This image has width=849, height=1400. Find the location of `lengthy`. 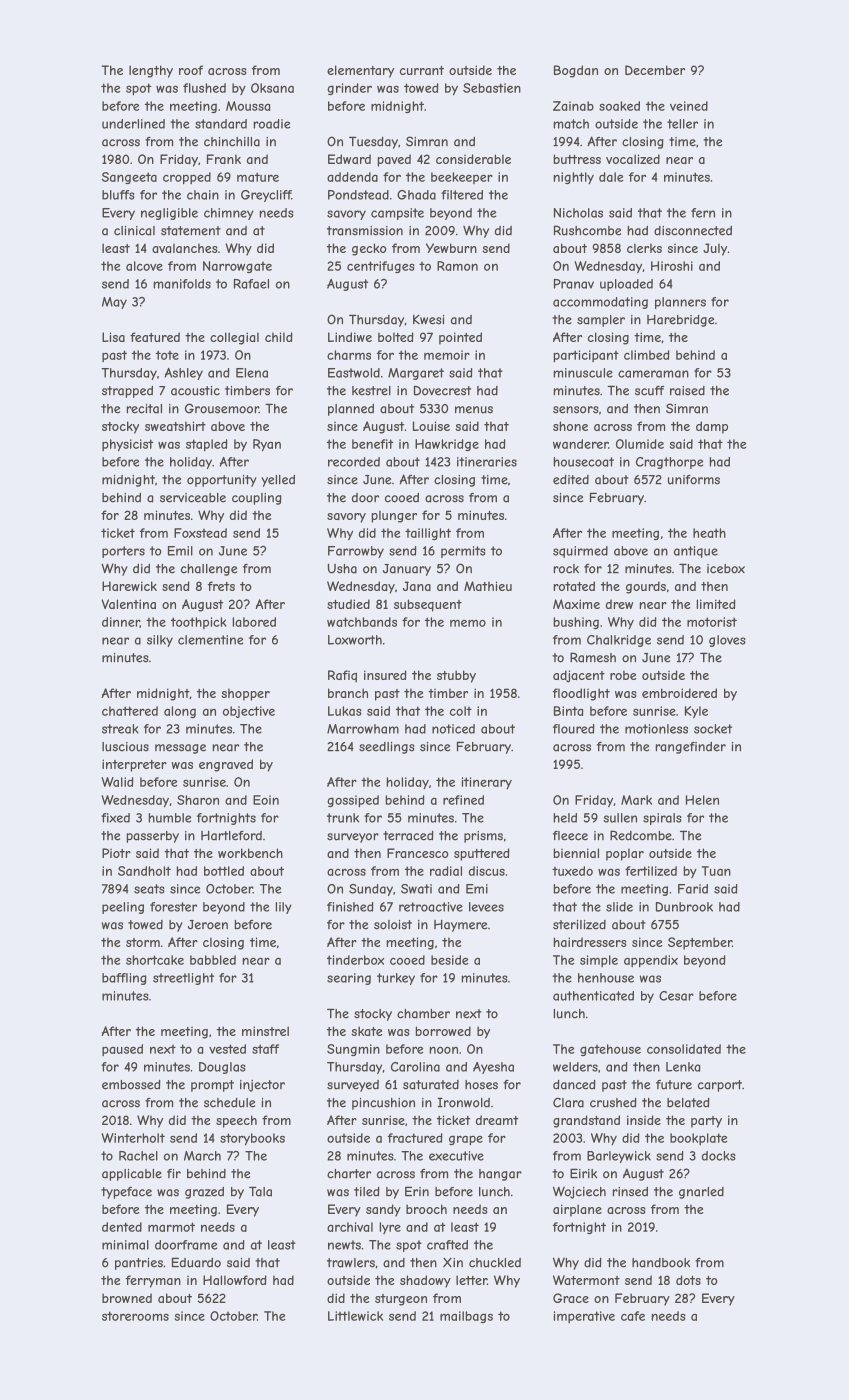

lengthy is located at coordinates (151, 71).
